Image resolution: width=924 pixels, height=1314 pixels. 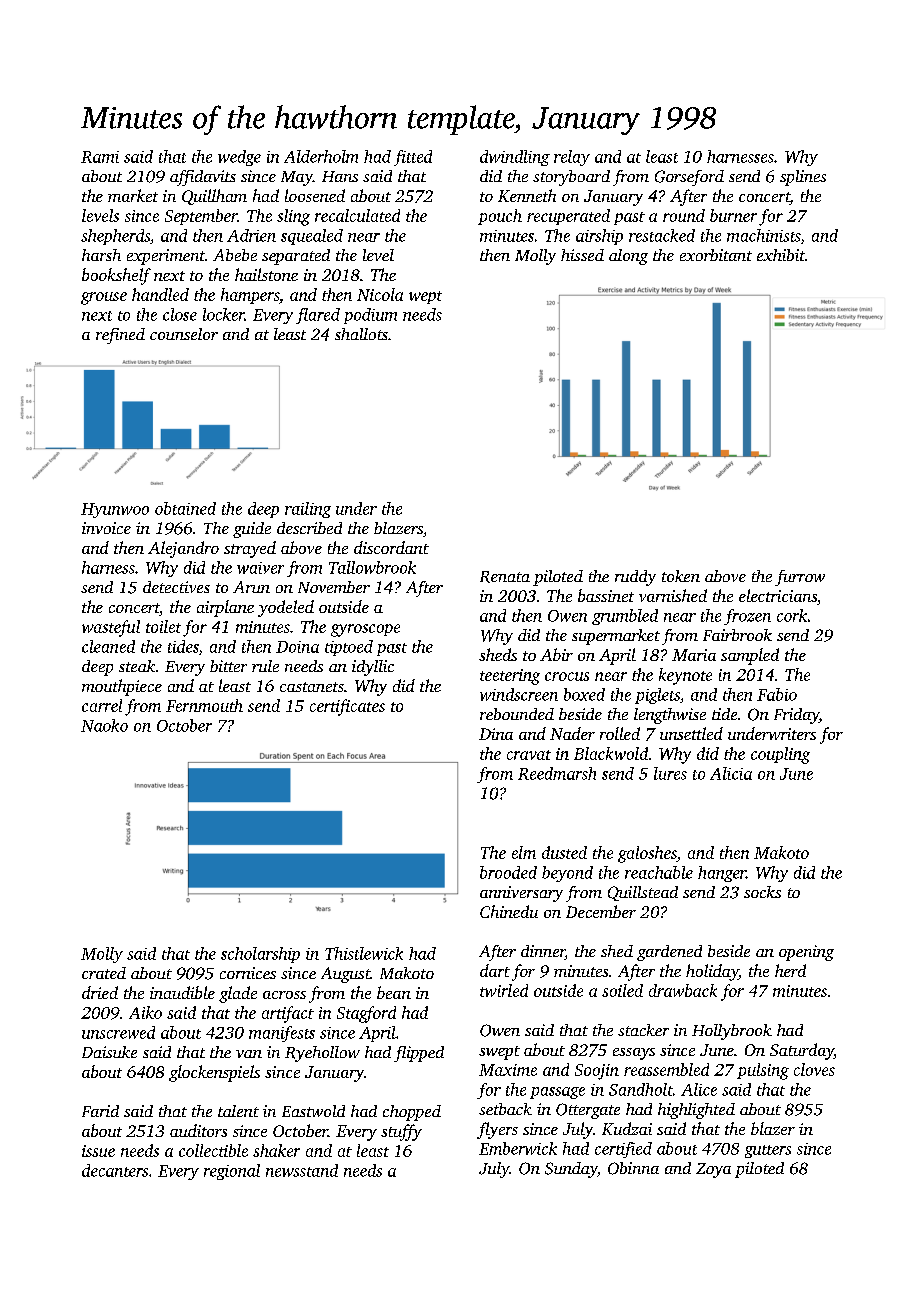 I want to click on grumbled, so click(x=625, y=617).
